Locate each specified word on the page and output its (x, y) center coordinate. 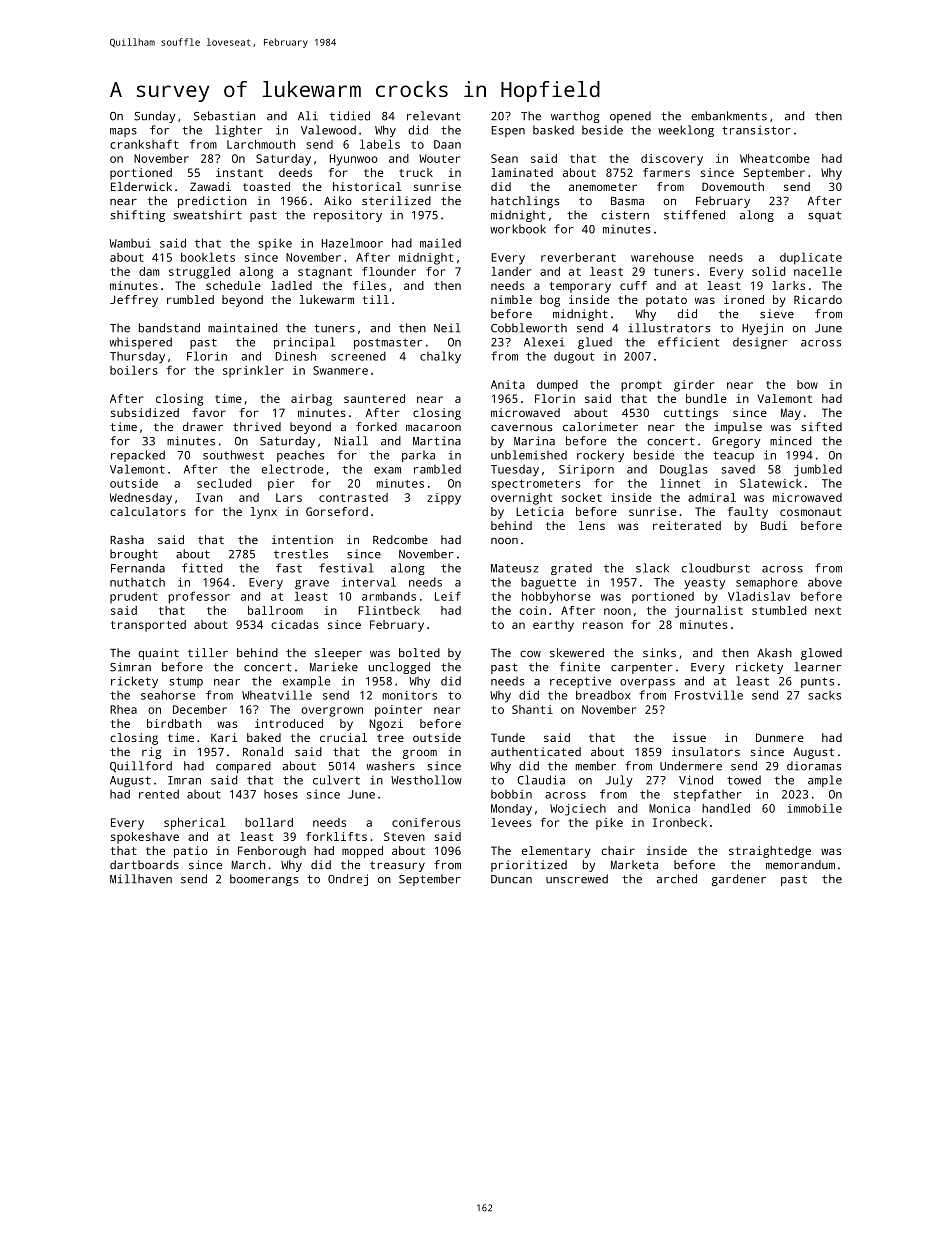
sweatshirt (208, 215)
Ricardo (818, 299)
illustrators (669, 328)
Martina (437, 441)
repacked (138, 456)
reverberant (578, 257)
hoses (281, 794)
